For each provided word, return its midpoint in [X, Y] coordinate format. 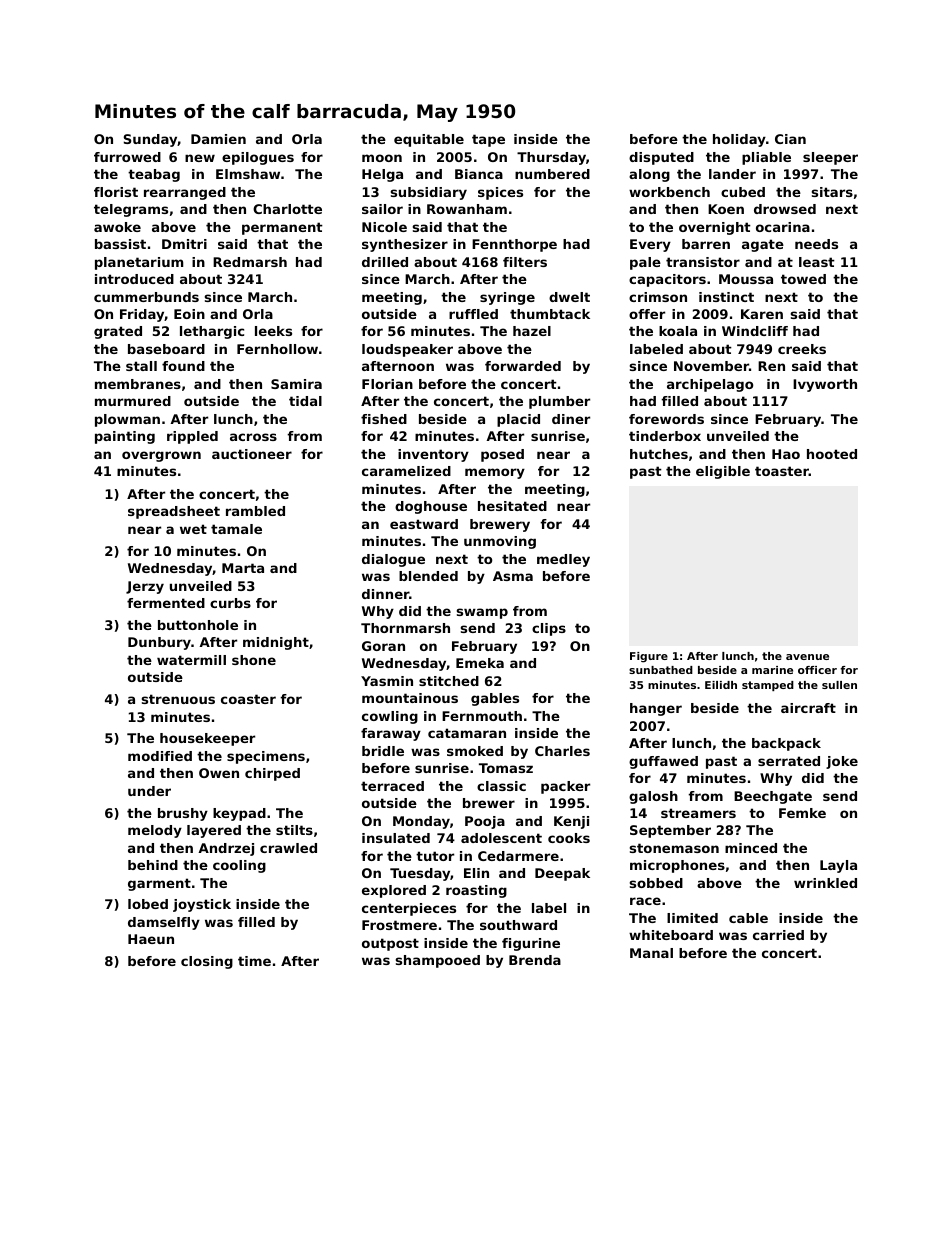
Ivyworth [825, 385]
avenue [807, 657]
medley [563, 560]
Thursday [551, 158]
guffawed [663, 762]
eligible [723, 472]
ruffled [473, 314]
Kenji [571, 822]
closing [207, 962]
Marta [243, 568]
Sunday [151, 140]
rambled [255, 511]
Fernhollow [277, 349]
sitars [832, 192]
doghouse [431, 507]
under [149, 791]
